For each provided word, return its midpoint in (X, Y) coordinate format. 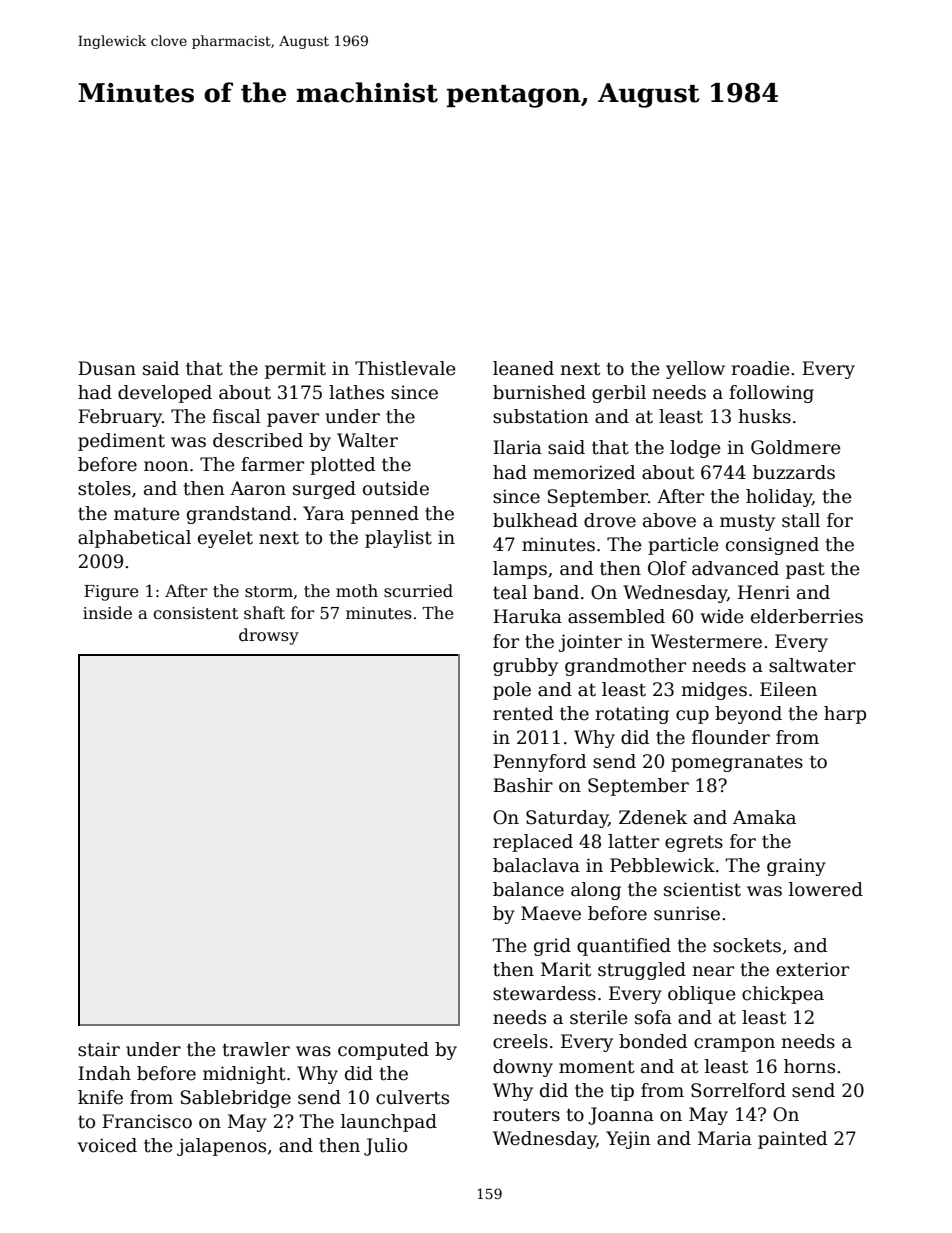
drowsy (269, 636)
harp (845, 715)
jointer (590, 643)
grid (552, 947)
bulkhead (535, 520)
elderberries (807, 616)
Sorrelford (738, 1090)
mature (147, 514)
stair (99, 1049)
